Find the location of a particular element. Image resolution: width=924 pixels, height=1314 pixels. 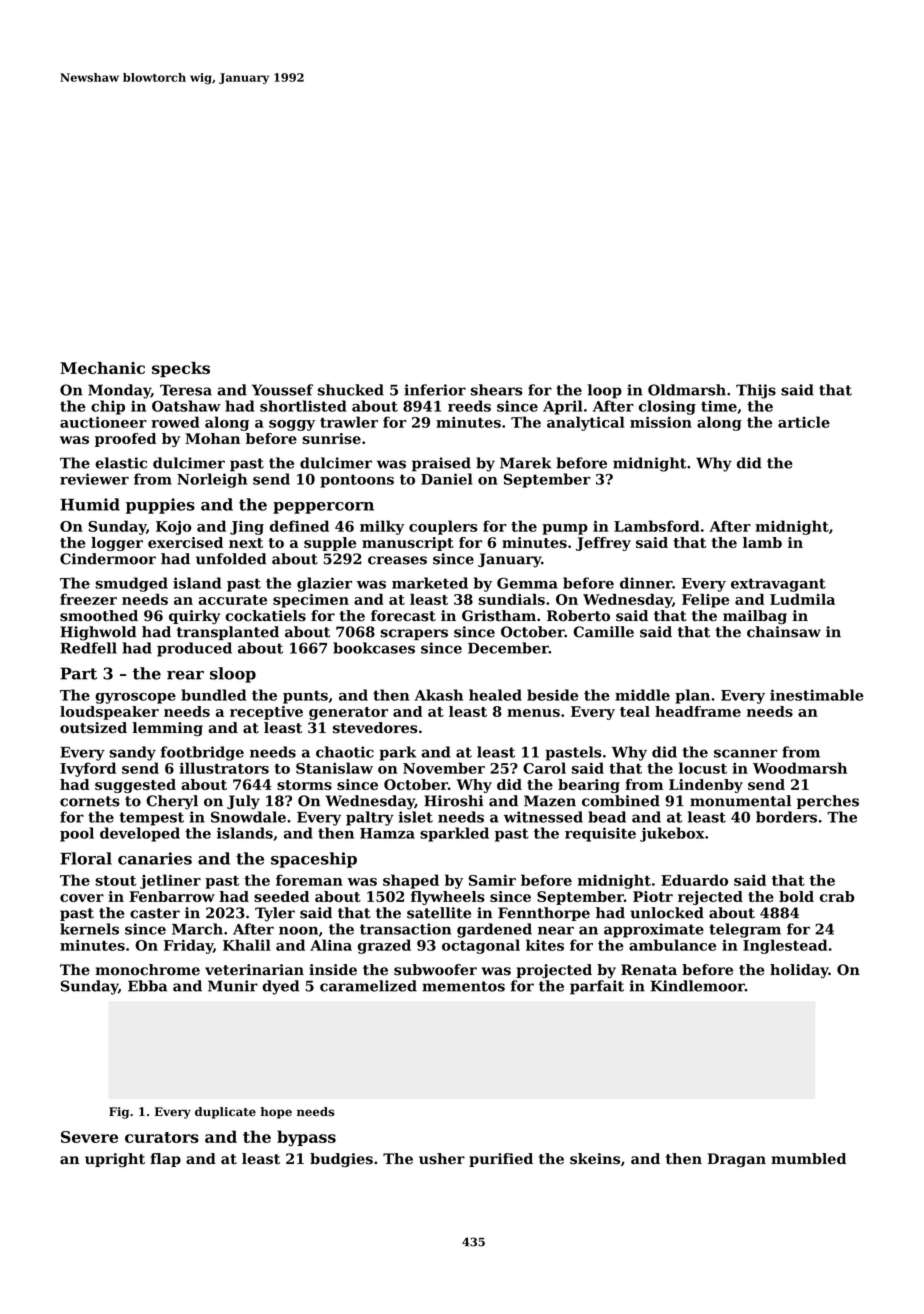

pool is located at coordinates (77, 834).
